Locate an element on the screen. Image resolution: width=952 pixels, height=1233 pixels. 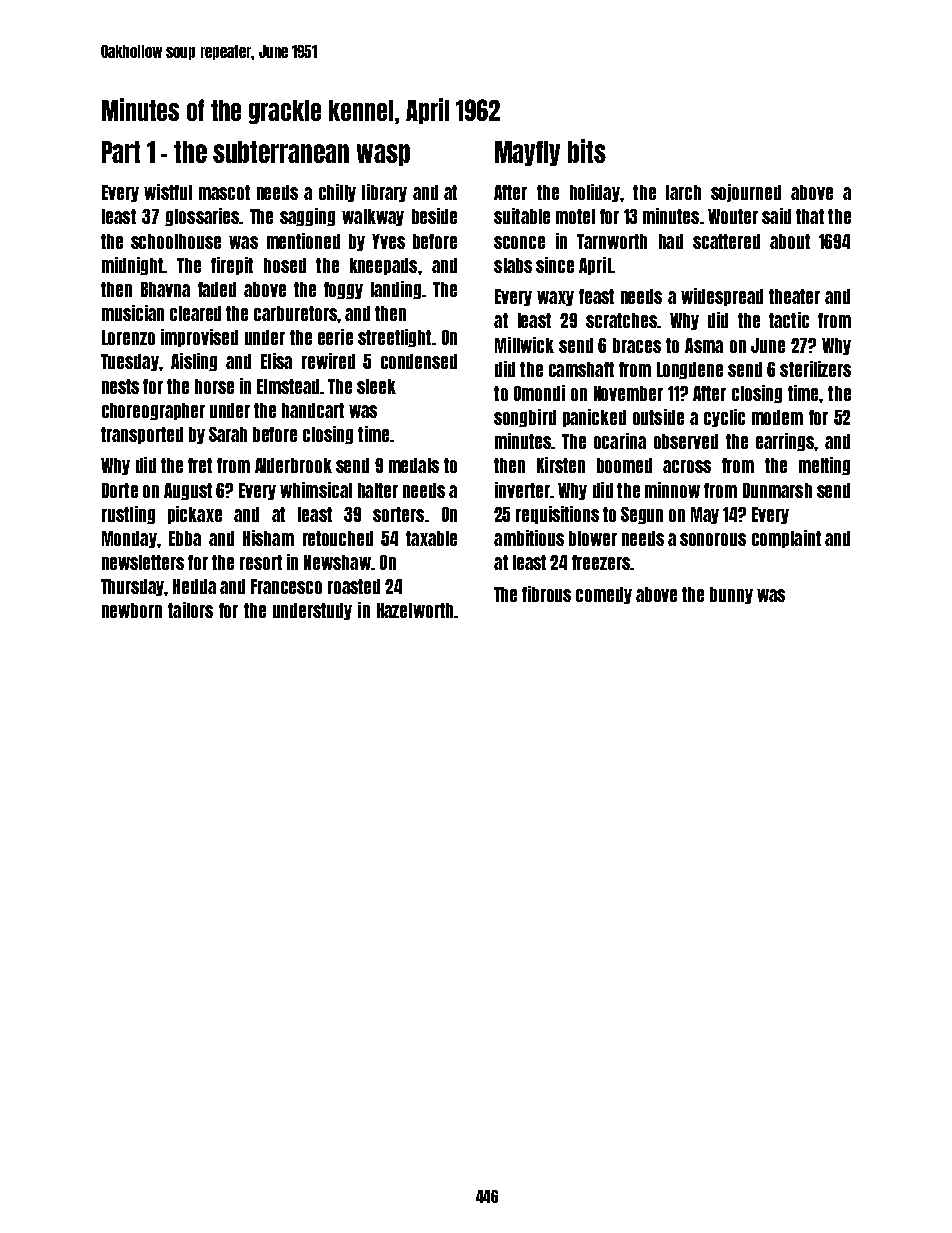
sorters is located at coordinates (398, 514).
